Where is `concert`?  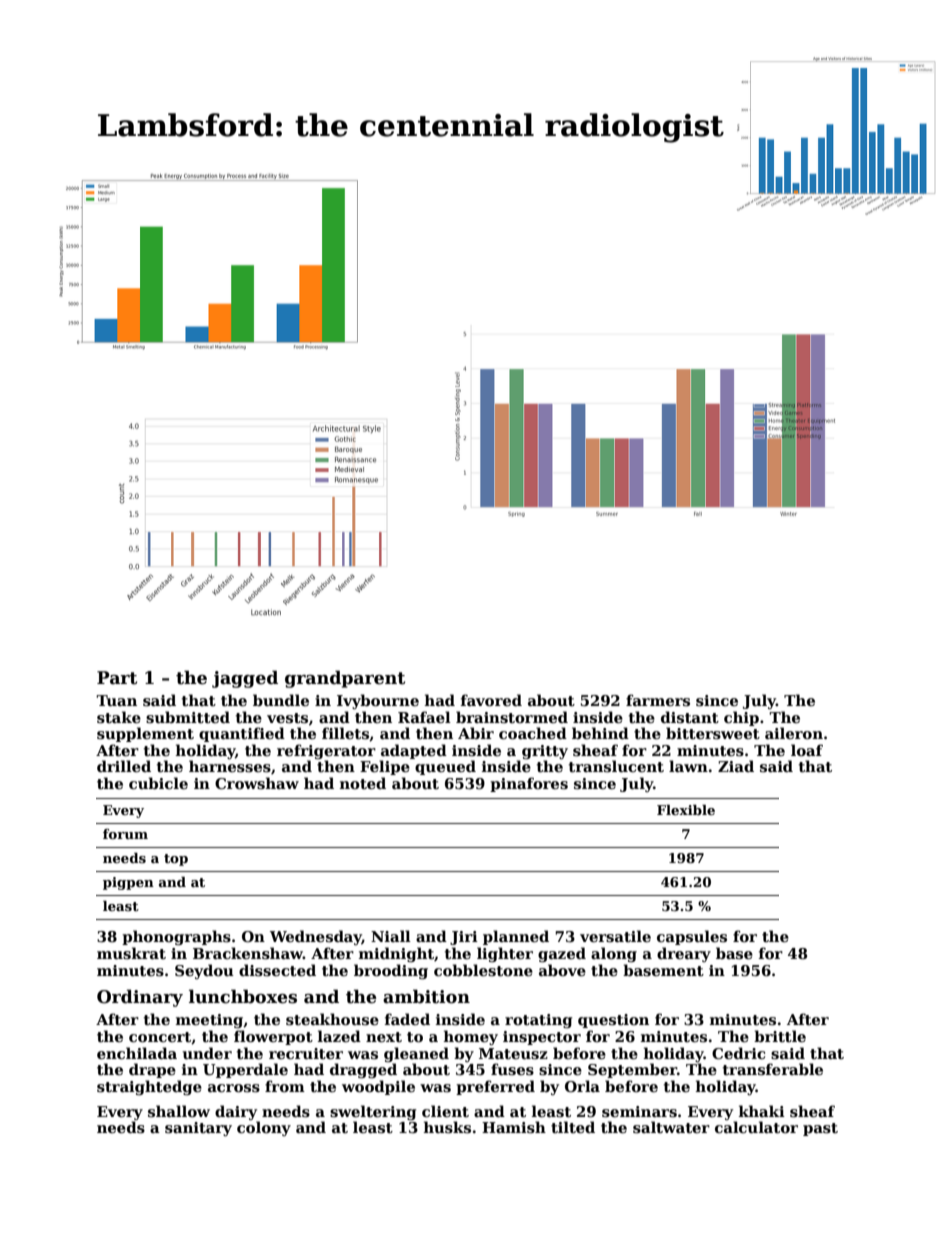
concert is located at coordinates (160, 1038).
